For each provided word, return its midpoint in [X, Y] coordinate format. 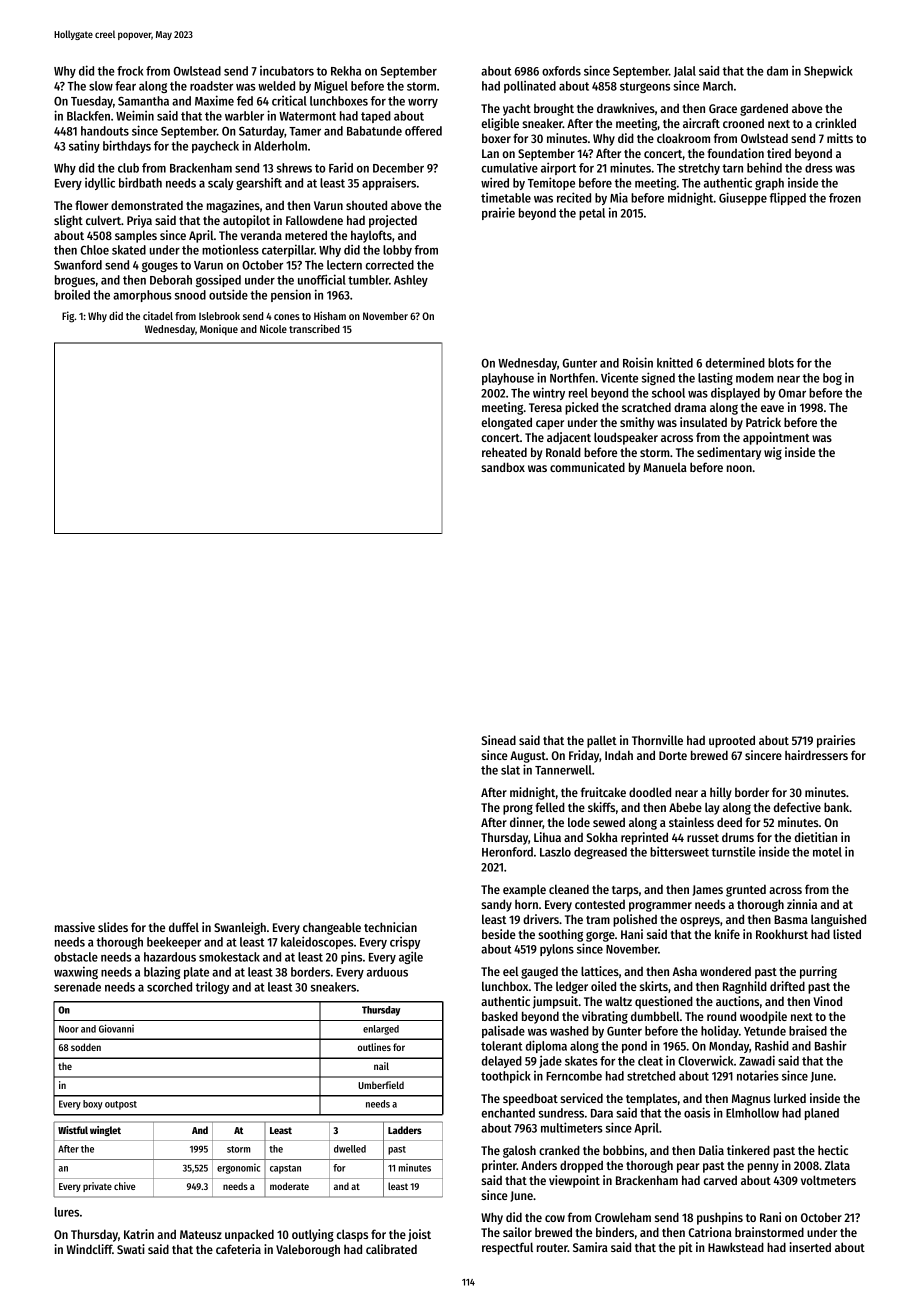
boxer [496, 138]
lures [67, 1212]
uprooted [732, 741]
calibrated [391, 1249]
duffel [184, 927]
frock [130, 71]
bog [832, 379]
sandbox [503, 467]
